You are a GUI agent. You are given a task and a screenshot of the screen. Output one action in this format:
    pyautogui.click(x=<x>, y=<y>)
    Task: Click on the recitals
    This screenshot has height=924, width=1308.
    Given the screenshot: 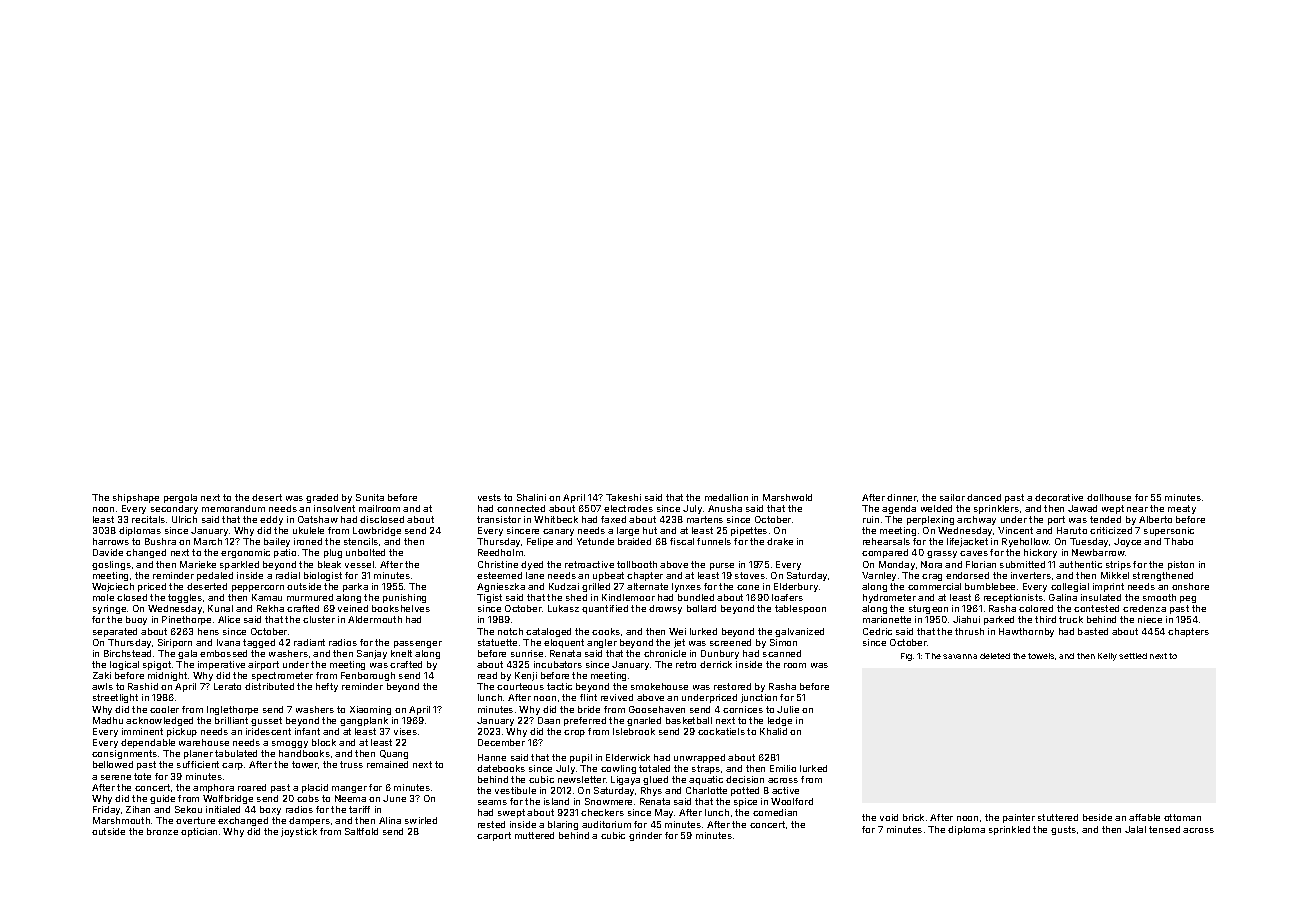 What is the action you would take?
    pyautogui.click(x=148, y=519)
